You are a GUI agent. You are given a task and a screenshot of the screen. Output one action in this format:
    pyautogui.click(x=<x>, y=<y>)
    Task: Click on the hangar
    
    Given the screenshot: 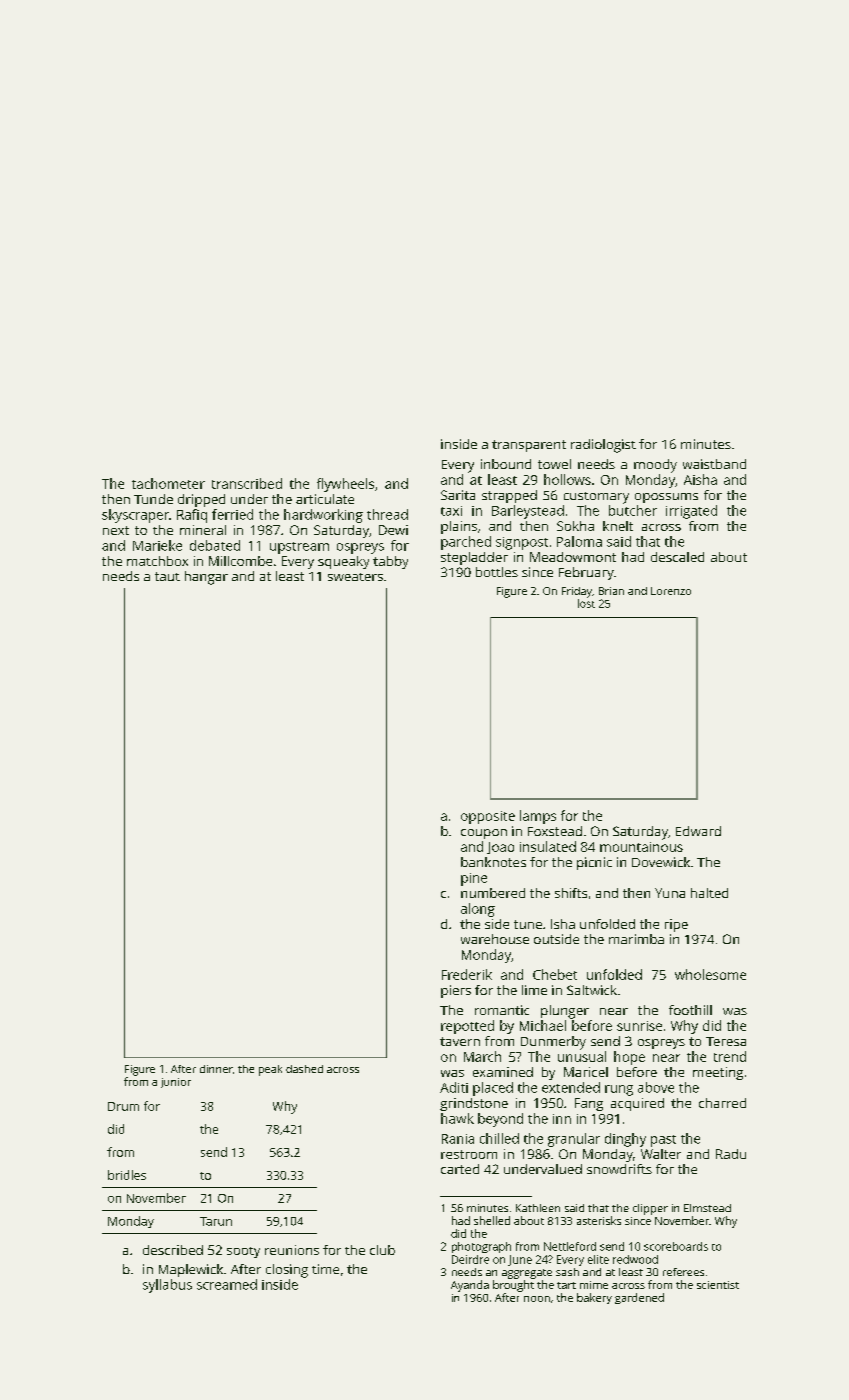 What is the action you would take?
    pyautogui.click(x=206, y=578)
